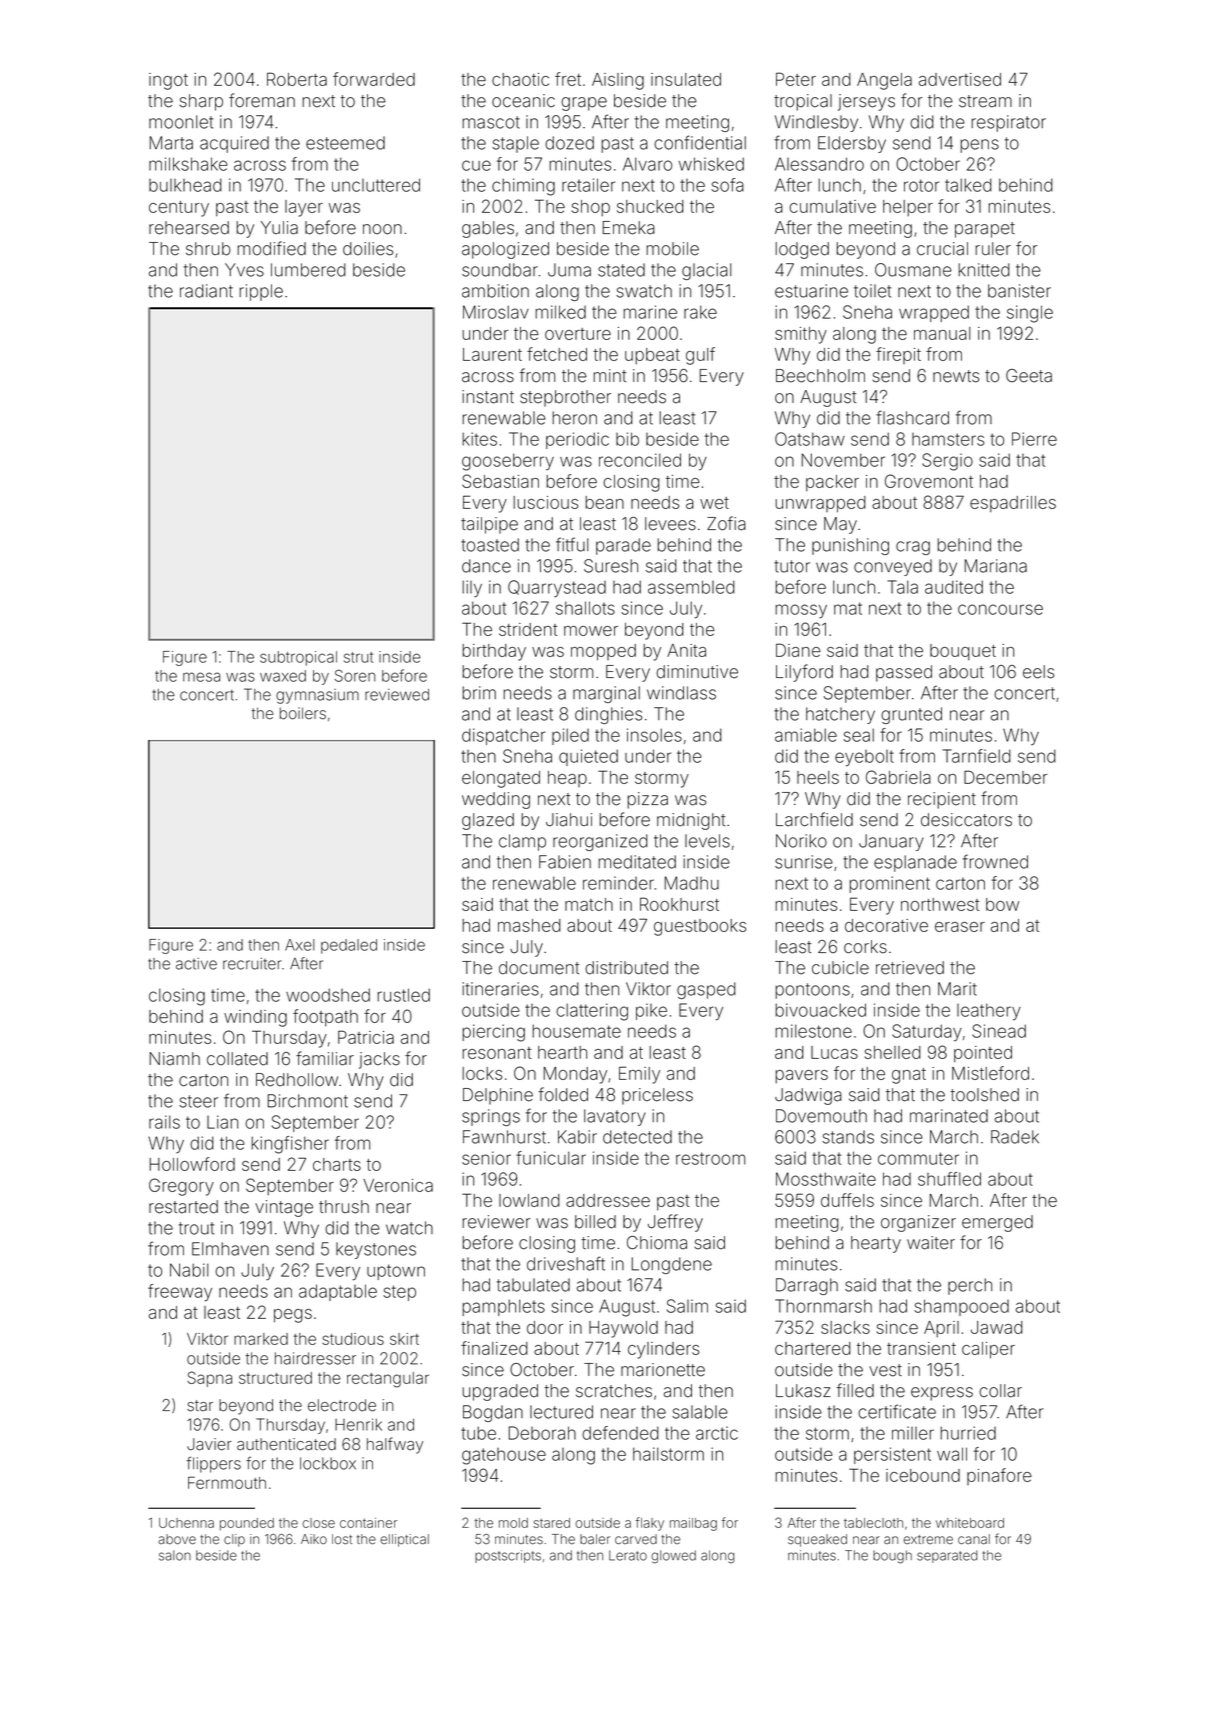  I want to click on active, so click(196, 964).
